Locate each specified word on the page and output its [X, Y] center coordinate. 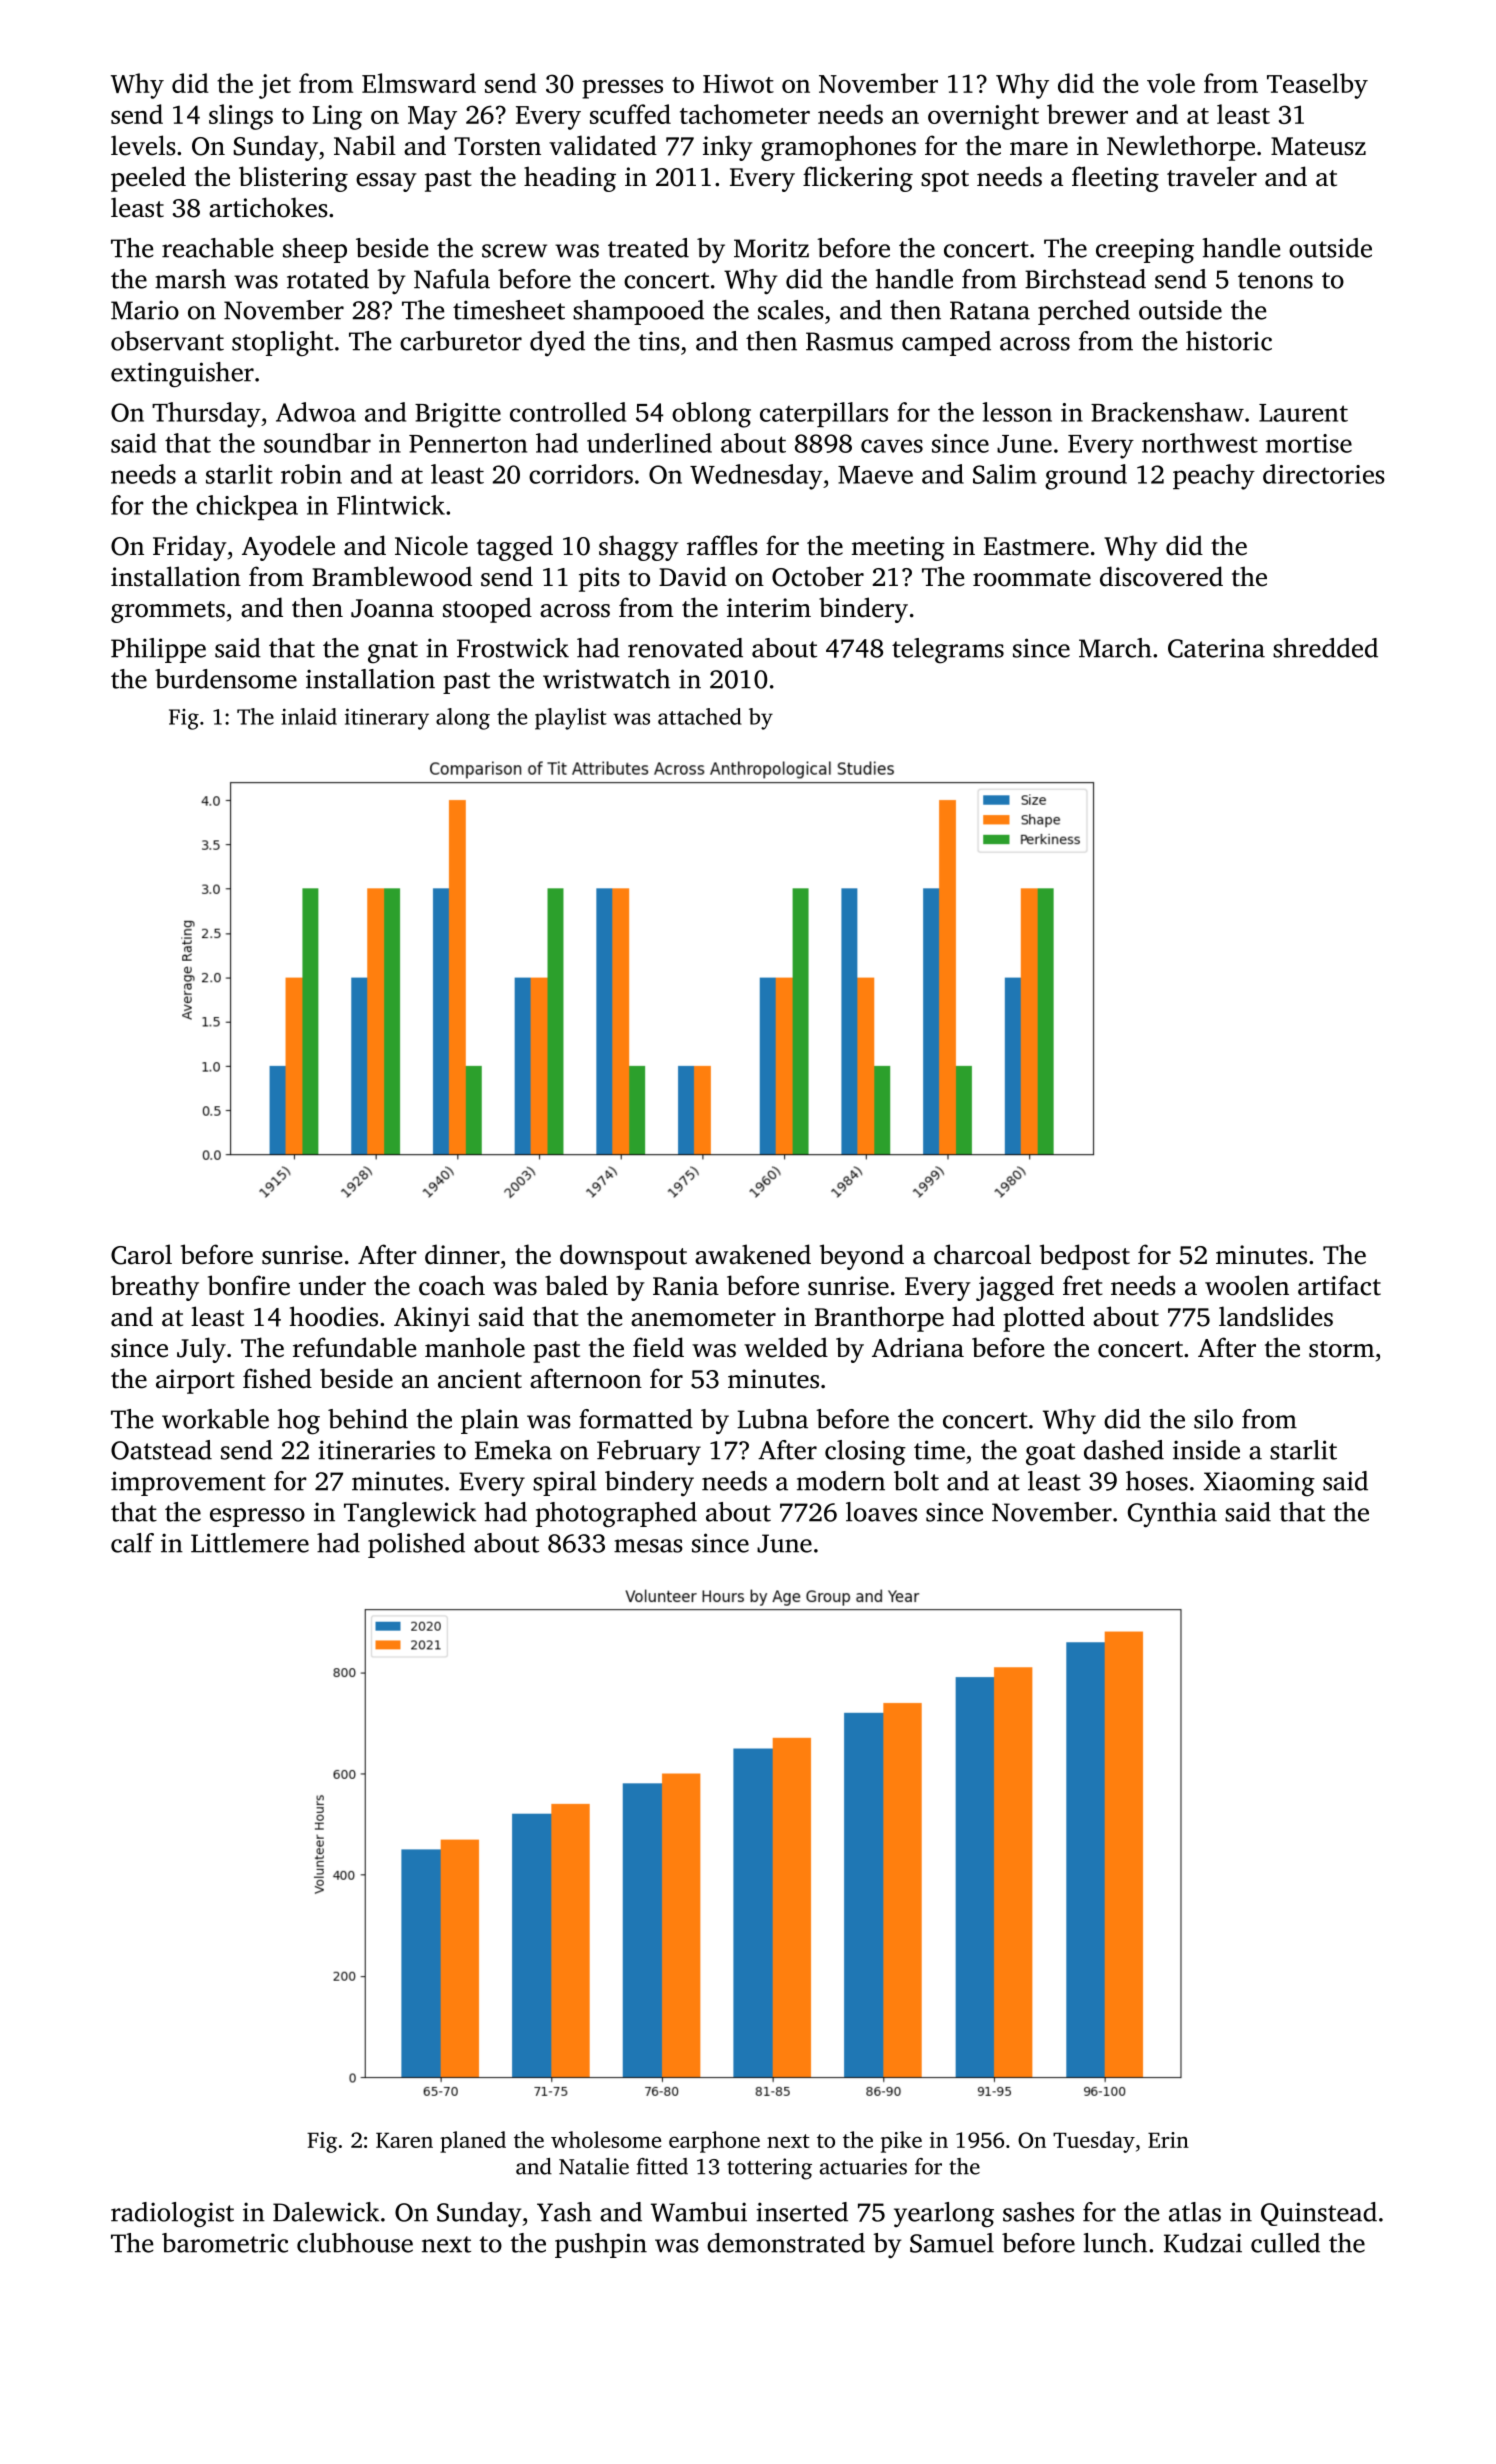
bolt [916, 1481]
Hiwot [738, 83]
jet [275, 86]
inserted [802, 2212]
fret [1083, 1285]
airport [195, 1381]
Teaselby [1317, 86]
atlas [1195, 2212]
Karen [404, 2140]
